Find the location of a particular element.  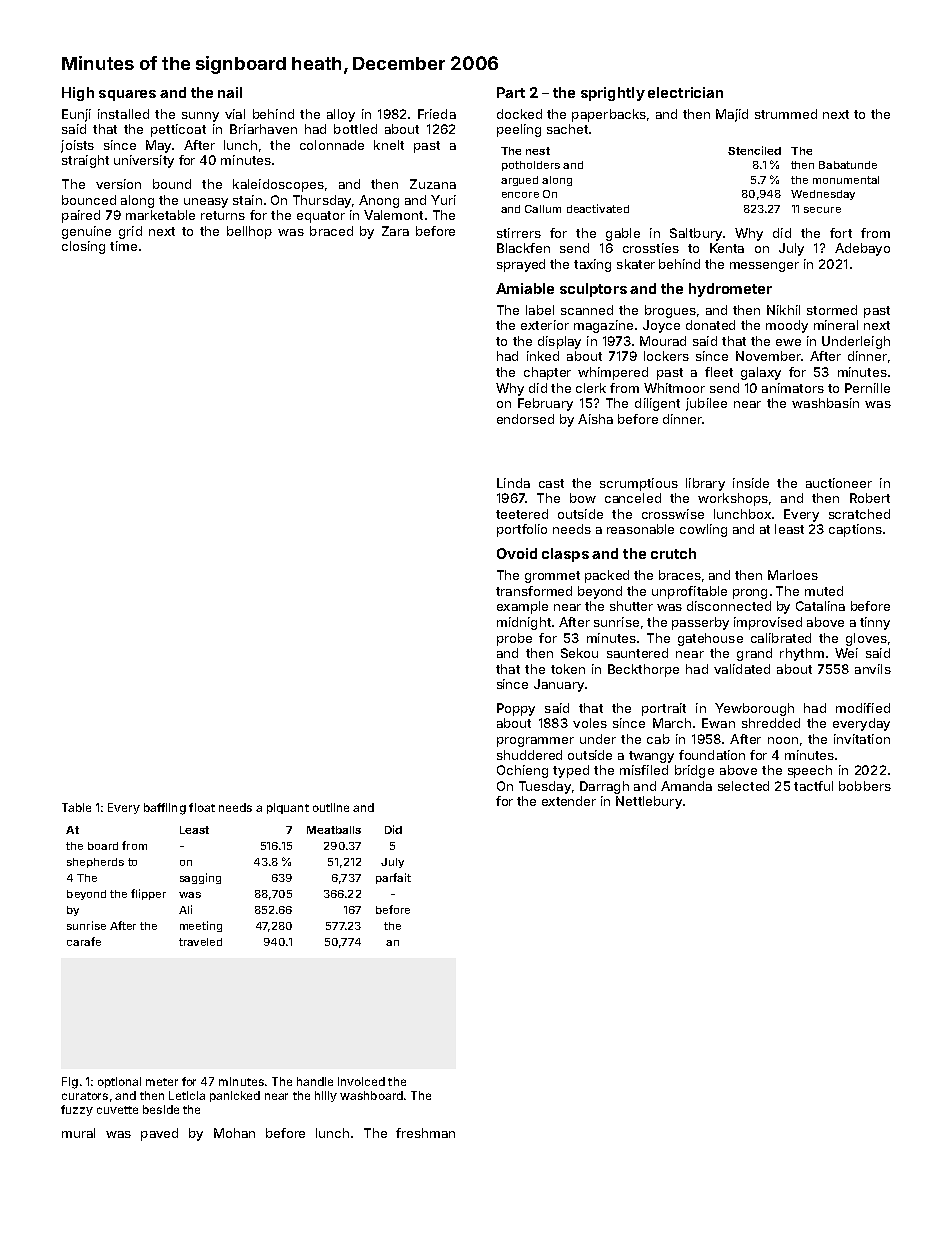

Yuri is located at coordinates (443, 200).
